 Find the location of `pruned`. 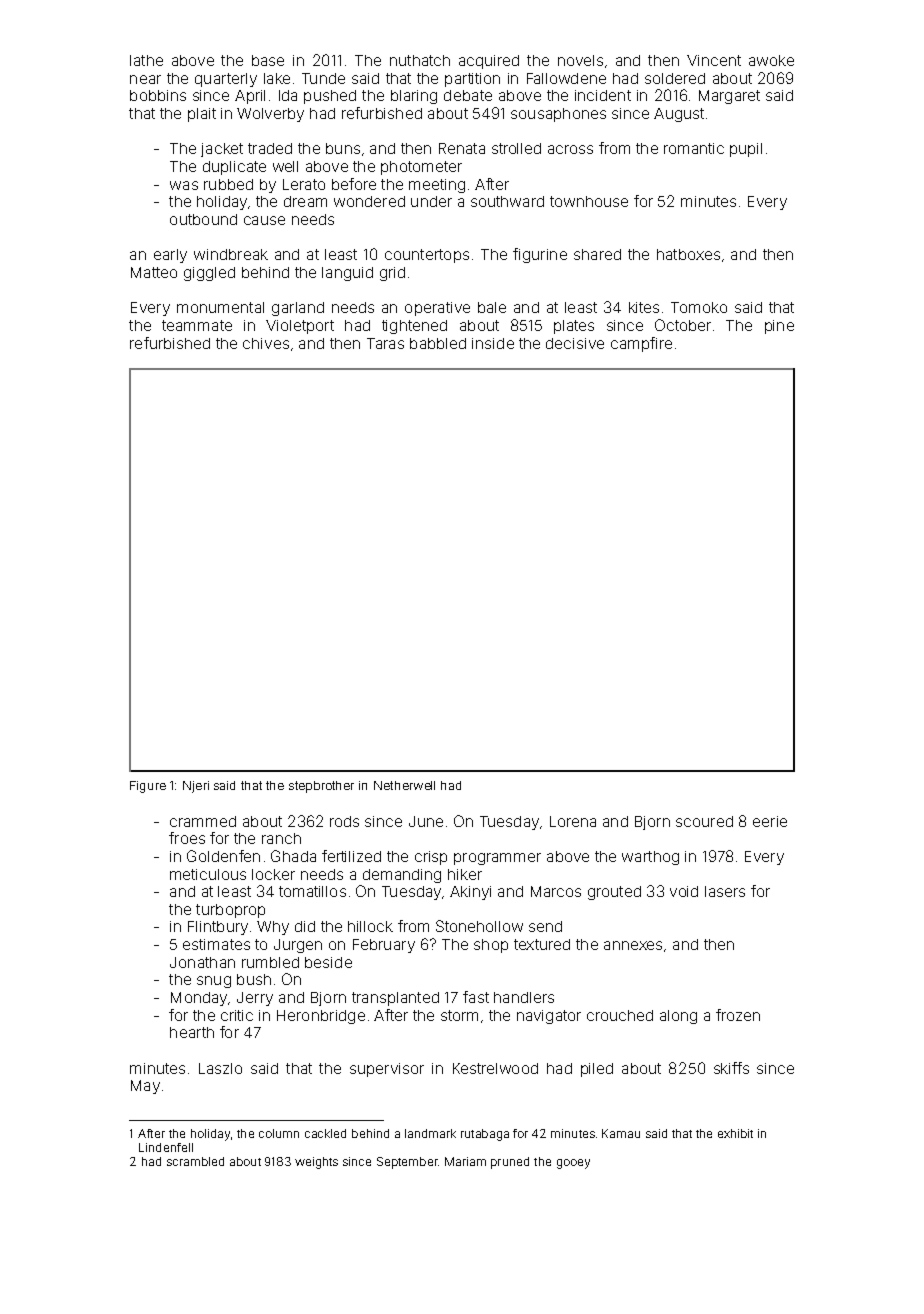

pruned is located at coordinates (510, 1163).
